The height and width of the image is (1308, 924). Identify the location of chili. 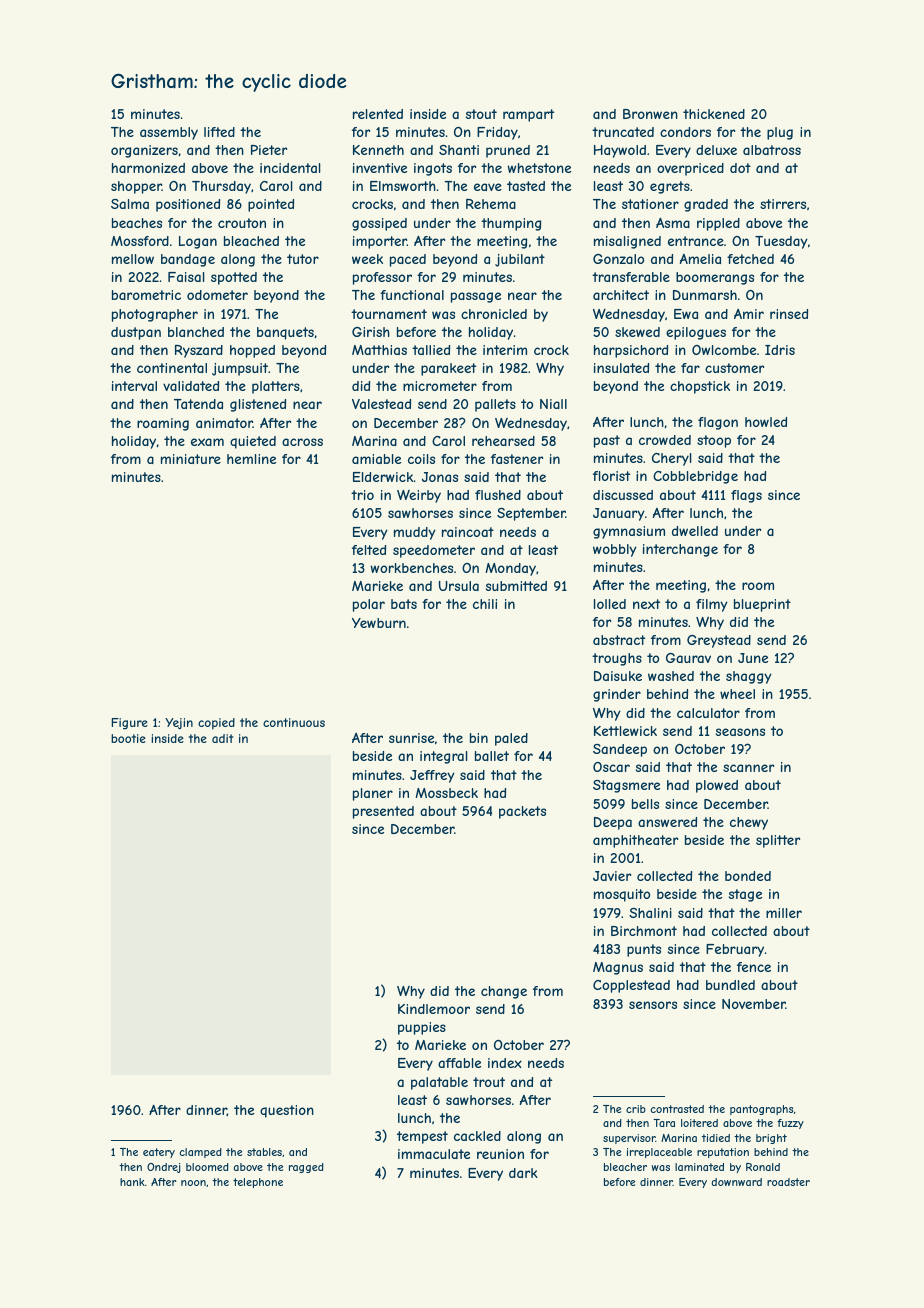
(485, 604).
